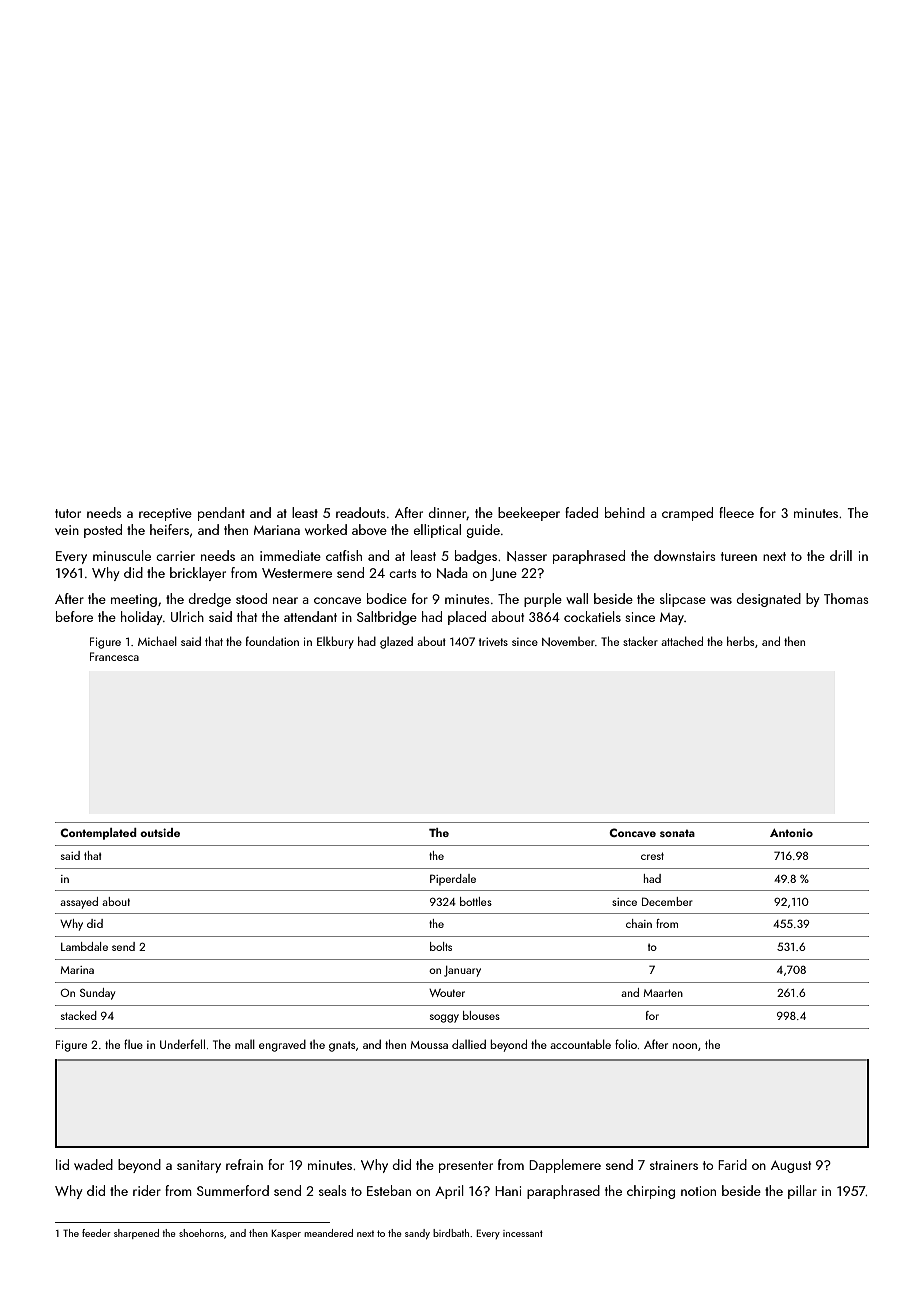 The height and width of the screenshot is (1308, 924). What do you see at coordinates (96, 1233) in the screenshot?
I see `feeder` at bounding box center [96, 1233].
